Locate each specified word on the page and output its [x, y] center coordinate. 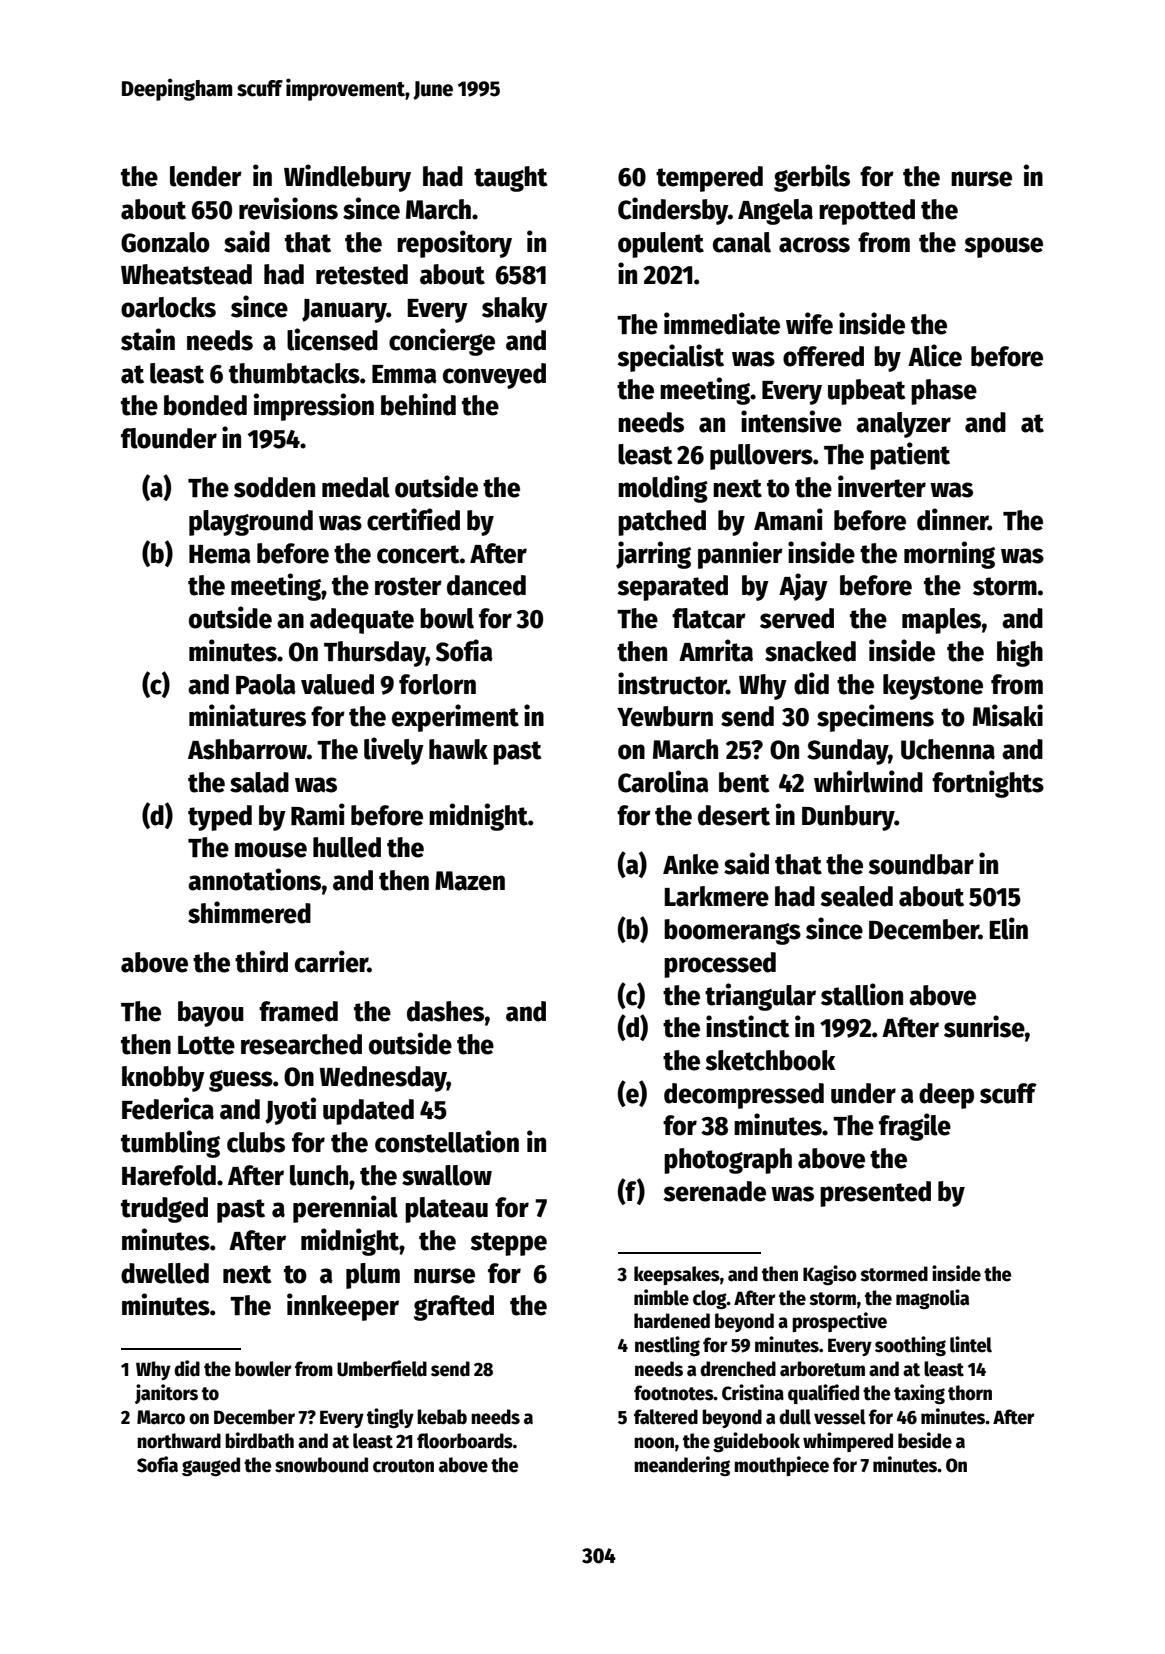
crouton [403, 1466]
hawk [458, 749]
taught [510, 179]
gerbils [812, 178]
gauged [211, 1466]
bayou [211, 1014]
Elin [1009, 928]
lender [206, 176]
